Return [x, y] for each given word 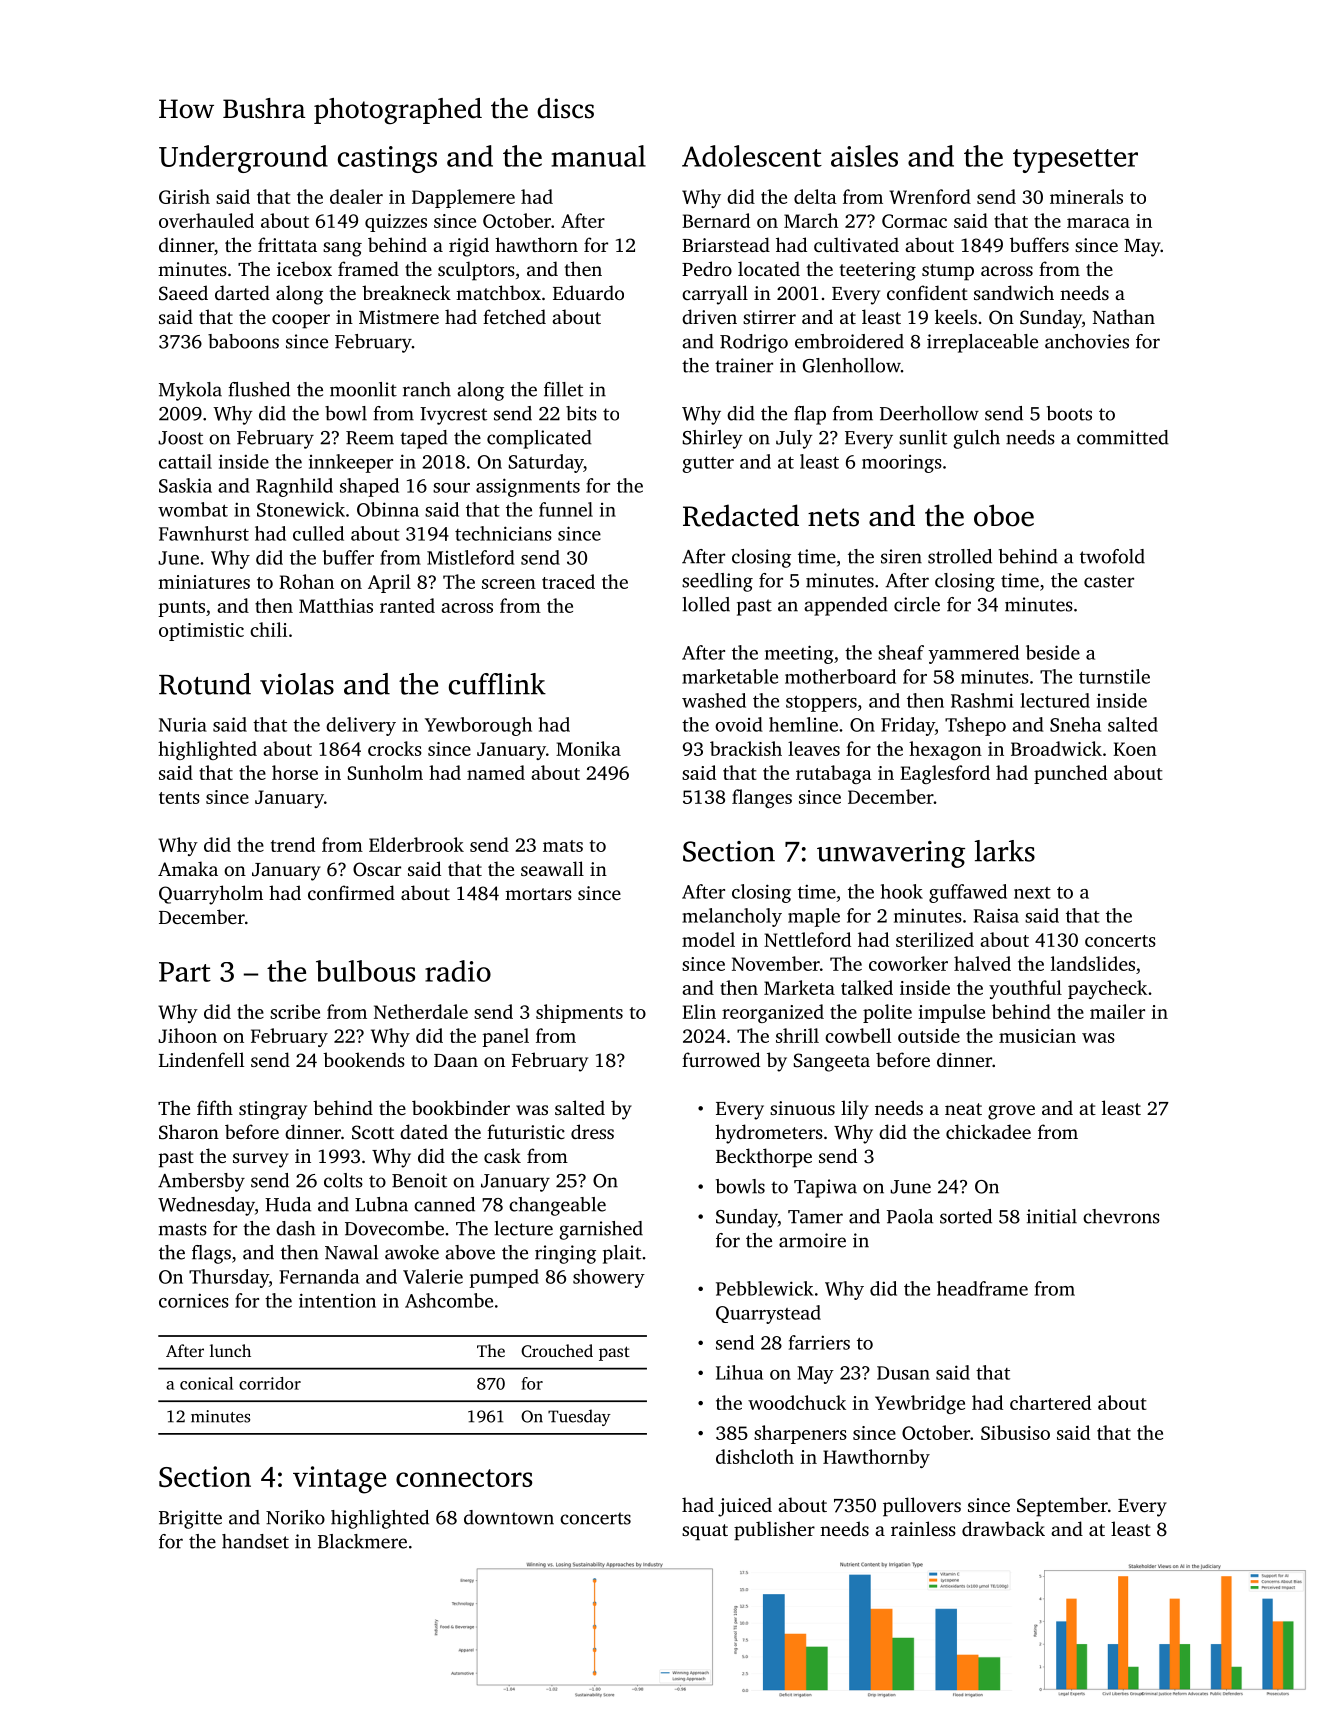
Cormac [914, 221]
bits [581, 413]
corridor [270, 1383]
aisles [864, 156]
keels [956, 316]
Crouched [557, 1351]
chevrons [1121, 1216]
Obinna [388, 509]
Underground [243, 159]
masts [183, 1229]
